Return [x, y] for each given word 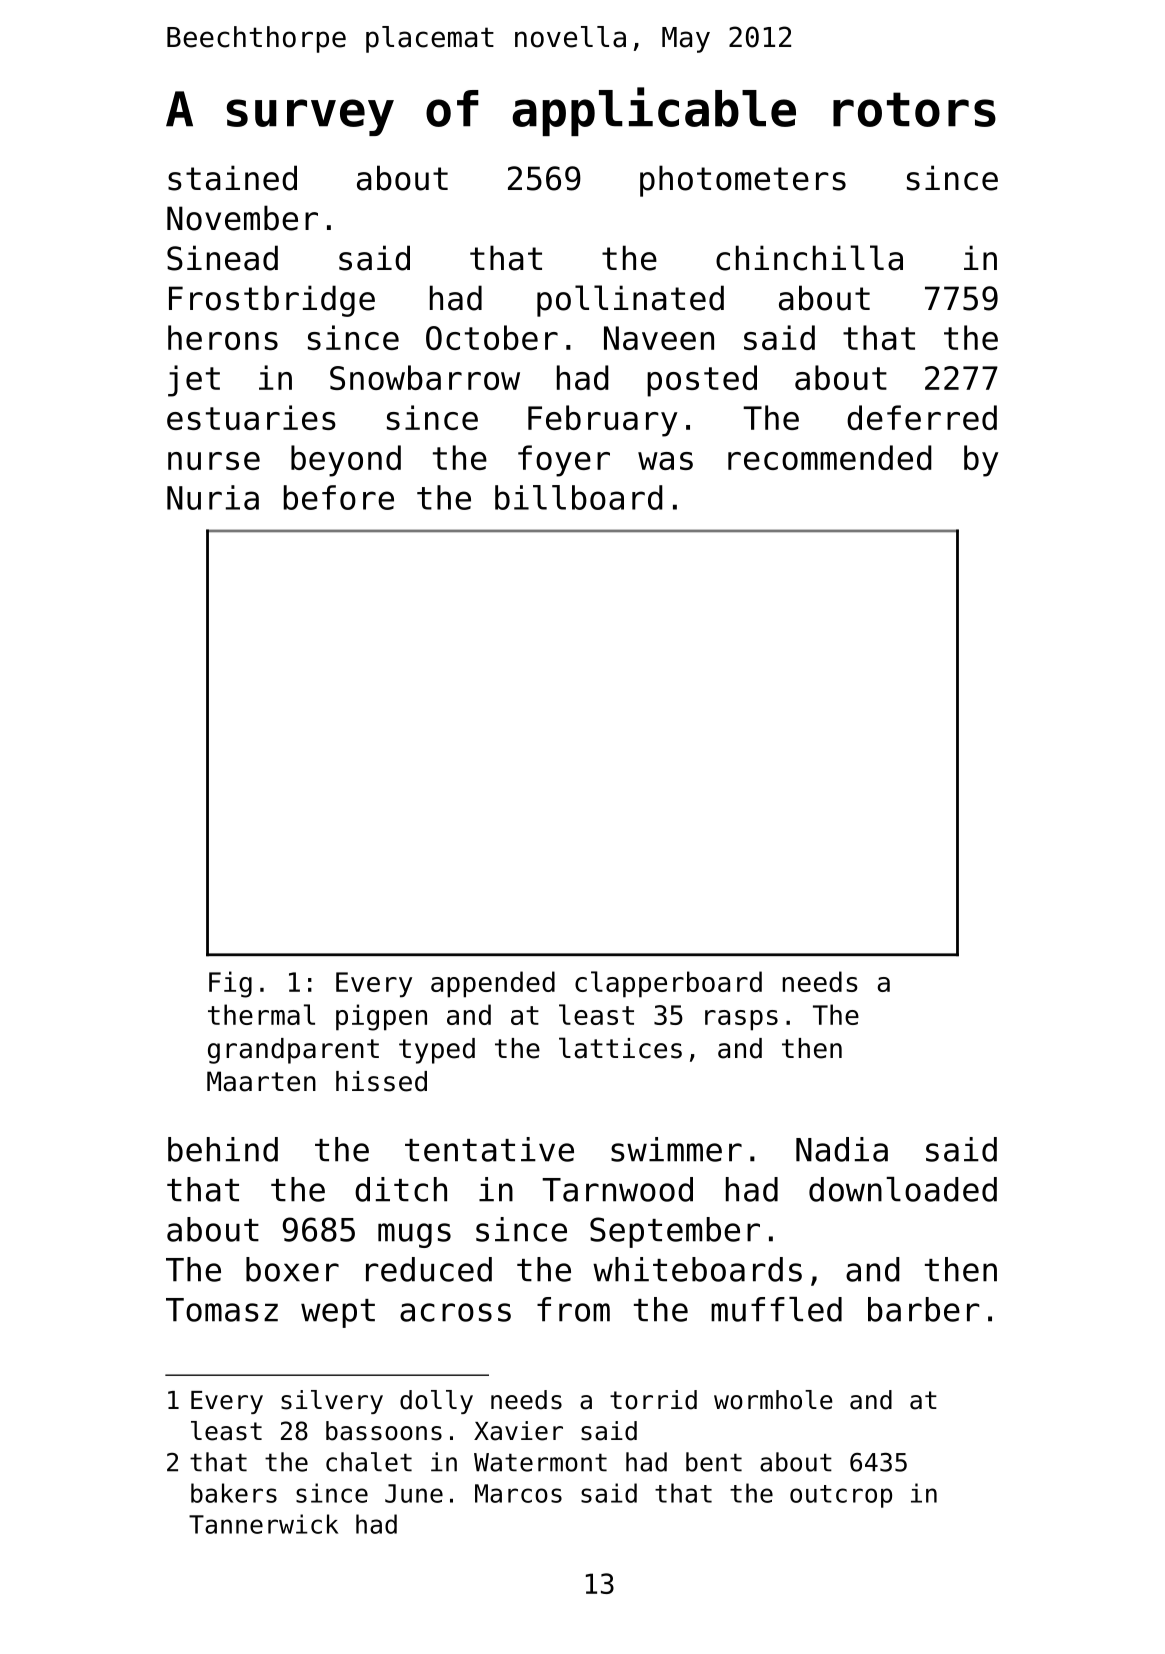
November [242, 218]
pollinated [630, 301]
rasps [741, 1020]
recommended [830, 457]
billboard [579, 497]
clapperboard [668, 984]
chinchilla [809, 258]
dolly [436, 1402]
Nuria [213, 497]
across [455, 1312]
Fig [230, 984]
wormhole [773, 1400]
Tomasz [222, 1310]
